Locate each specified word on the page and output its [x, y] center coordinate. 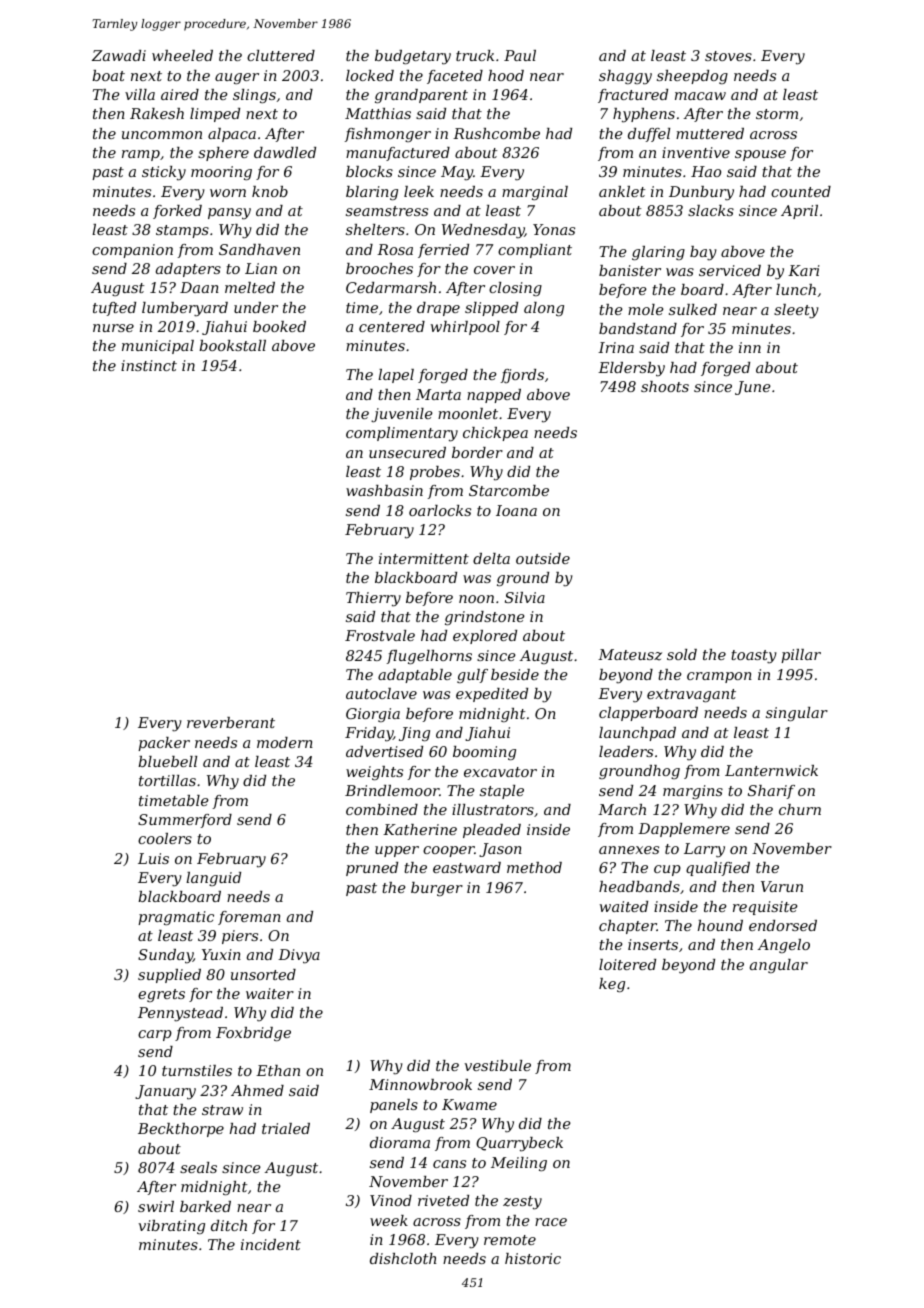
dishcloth [403, 1258]
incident [271, 1244]
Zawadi [119, 55]
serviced [730, 270]
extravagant [691, 696]
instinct [149, 365]
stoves [728, 56]
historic [533, 1258]
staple [502, 792]
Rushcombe [496, 133]
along [544, 309]
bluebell [167, 761]
